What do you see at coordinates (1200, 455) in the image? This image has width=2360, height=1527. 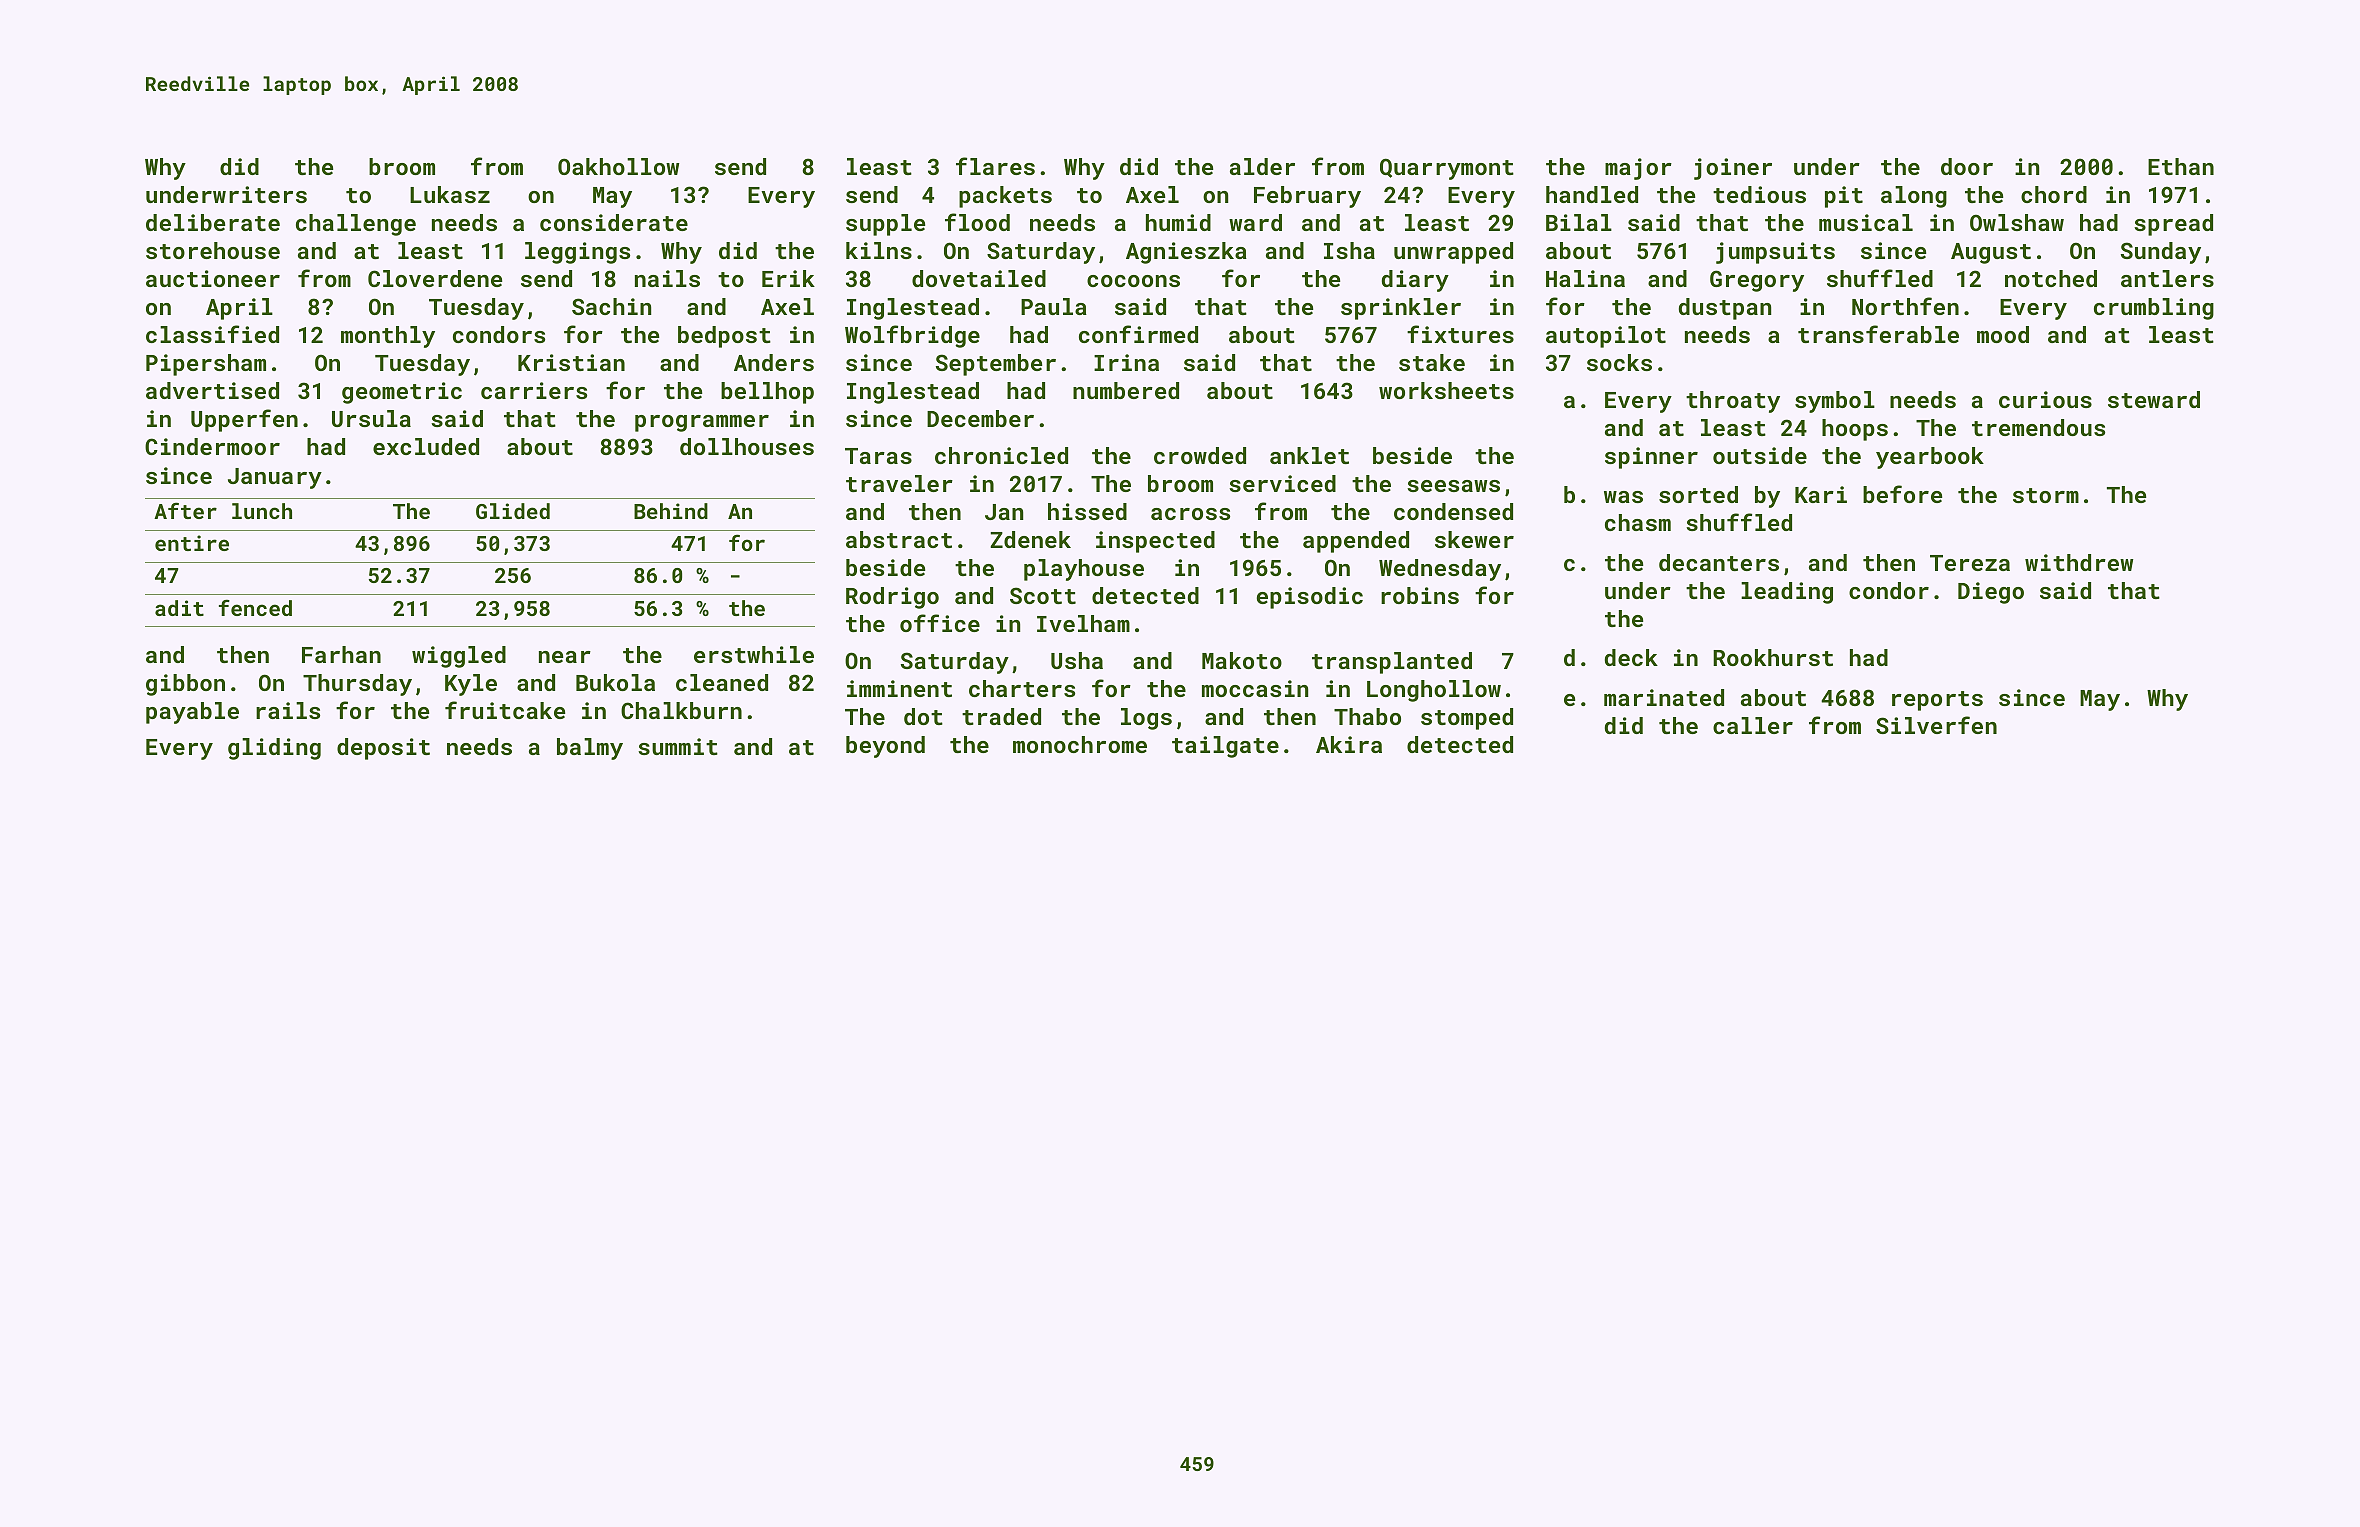 I see `crowded` at bounding box center [1200, 455].
